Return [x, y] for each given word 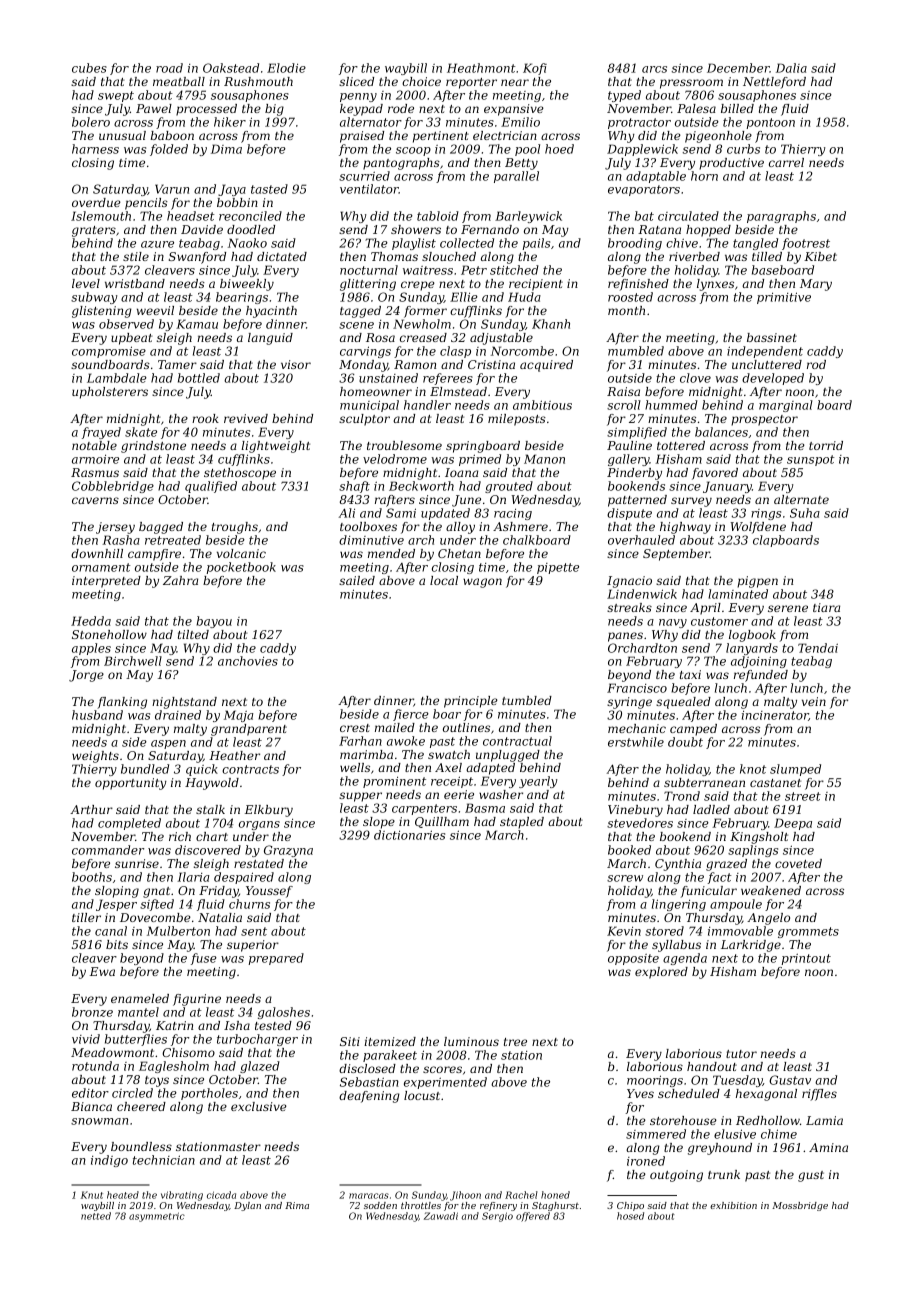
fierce [411, 715]
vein [814, 701]
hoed [559, 149]
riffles [819, 1095]
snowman [99, 1121]
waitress [428, 270]
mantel [138, 1012]
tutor [741, 1054]
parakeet [390, 1056]
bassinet [772, 337]
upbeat [131, 339]
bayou [214, 622]
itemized [390, 1041]
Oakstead [231, 68]
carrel [786, 162]
